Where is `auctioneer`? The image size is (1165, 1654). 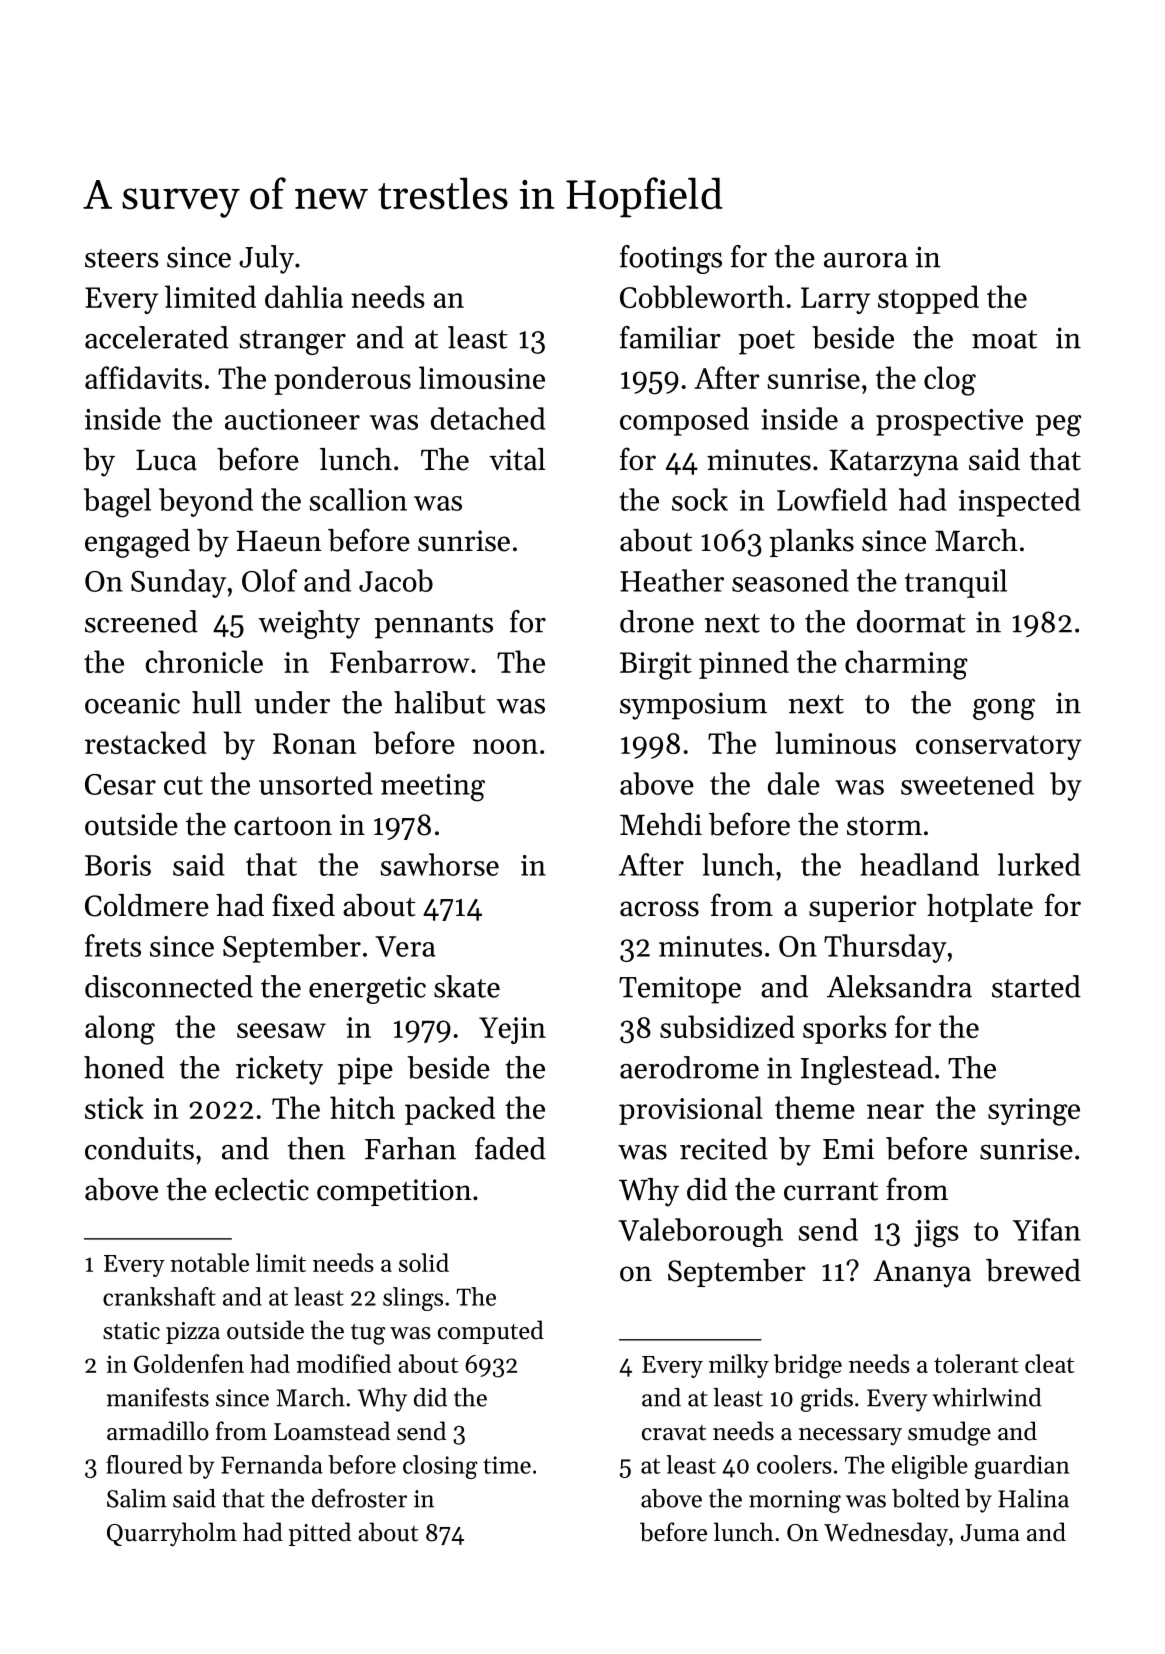
auctioneer is located at coordinates (292, 419).
